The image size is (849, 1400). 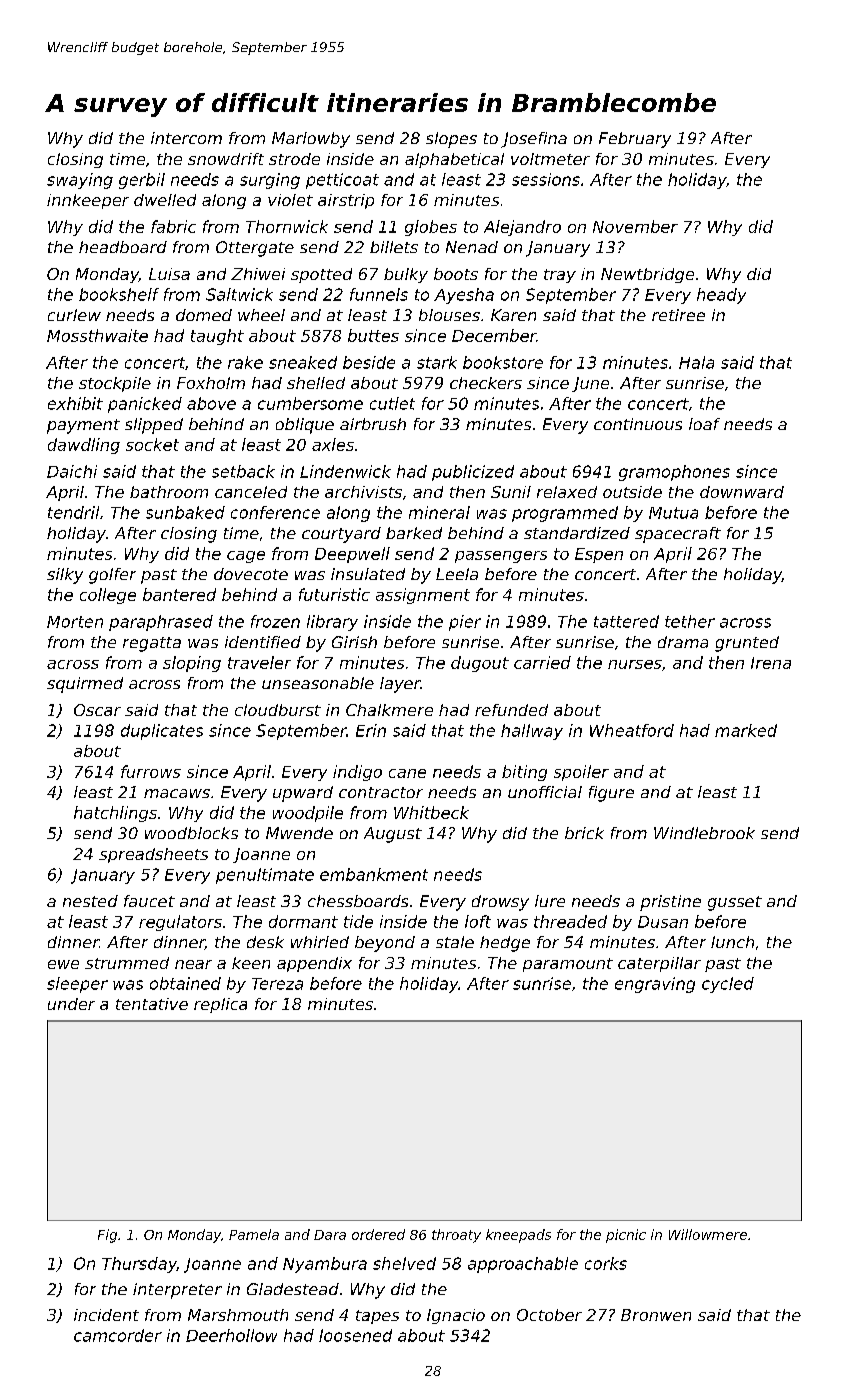 What do you see at coordinates (368, 574) in the screenshot?
I see `insulated` at bounding box center [368, 574].
